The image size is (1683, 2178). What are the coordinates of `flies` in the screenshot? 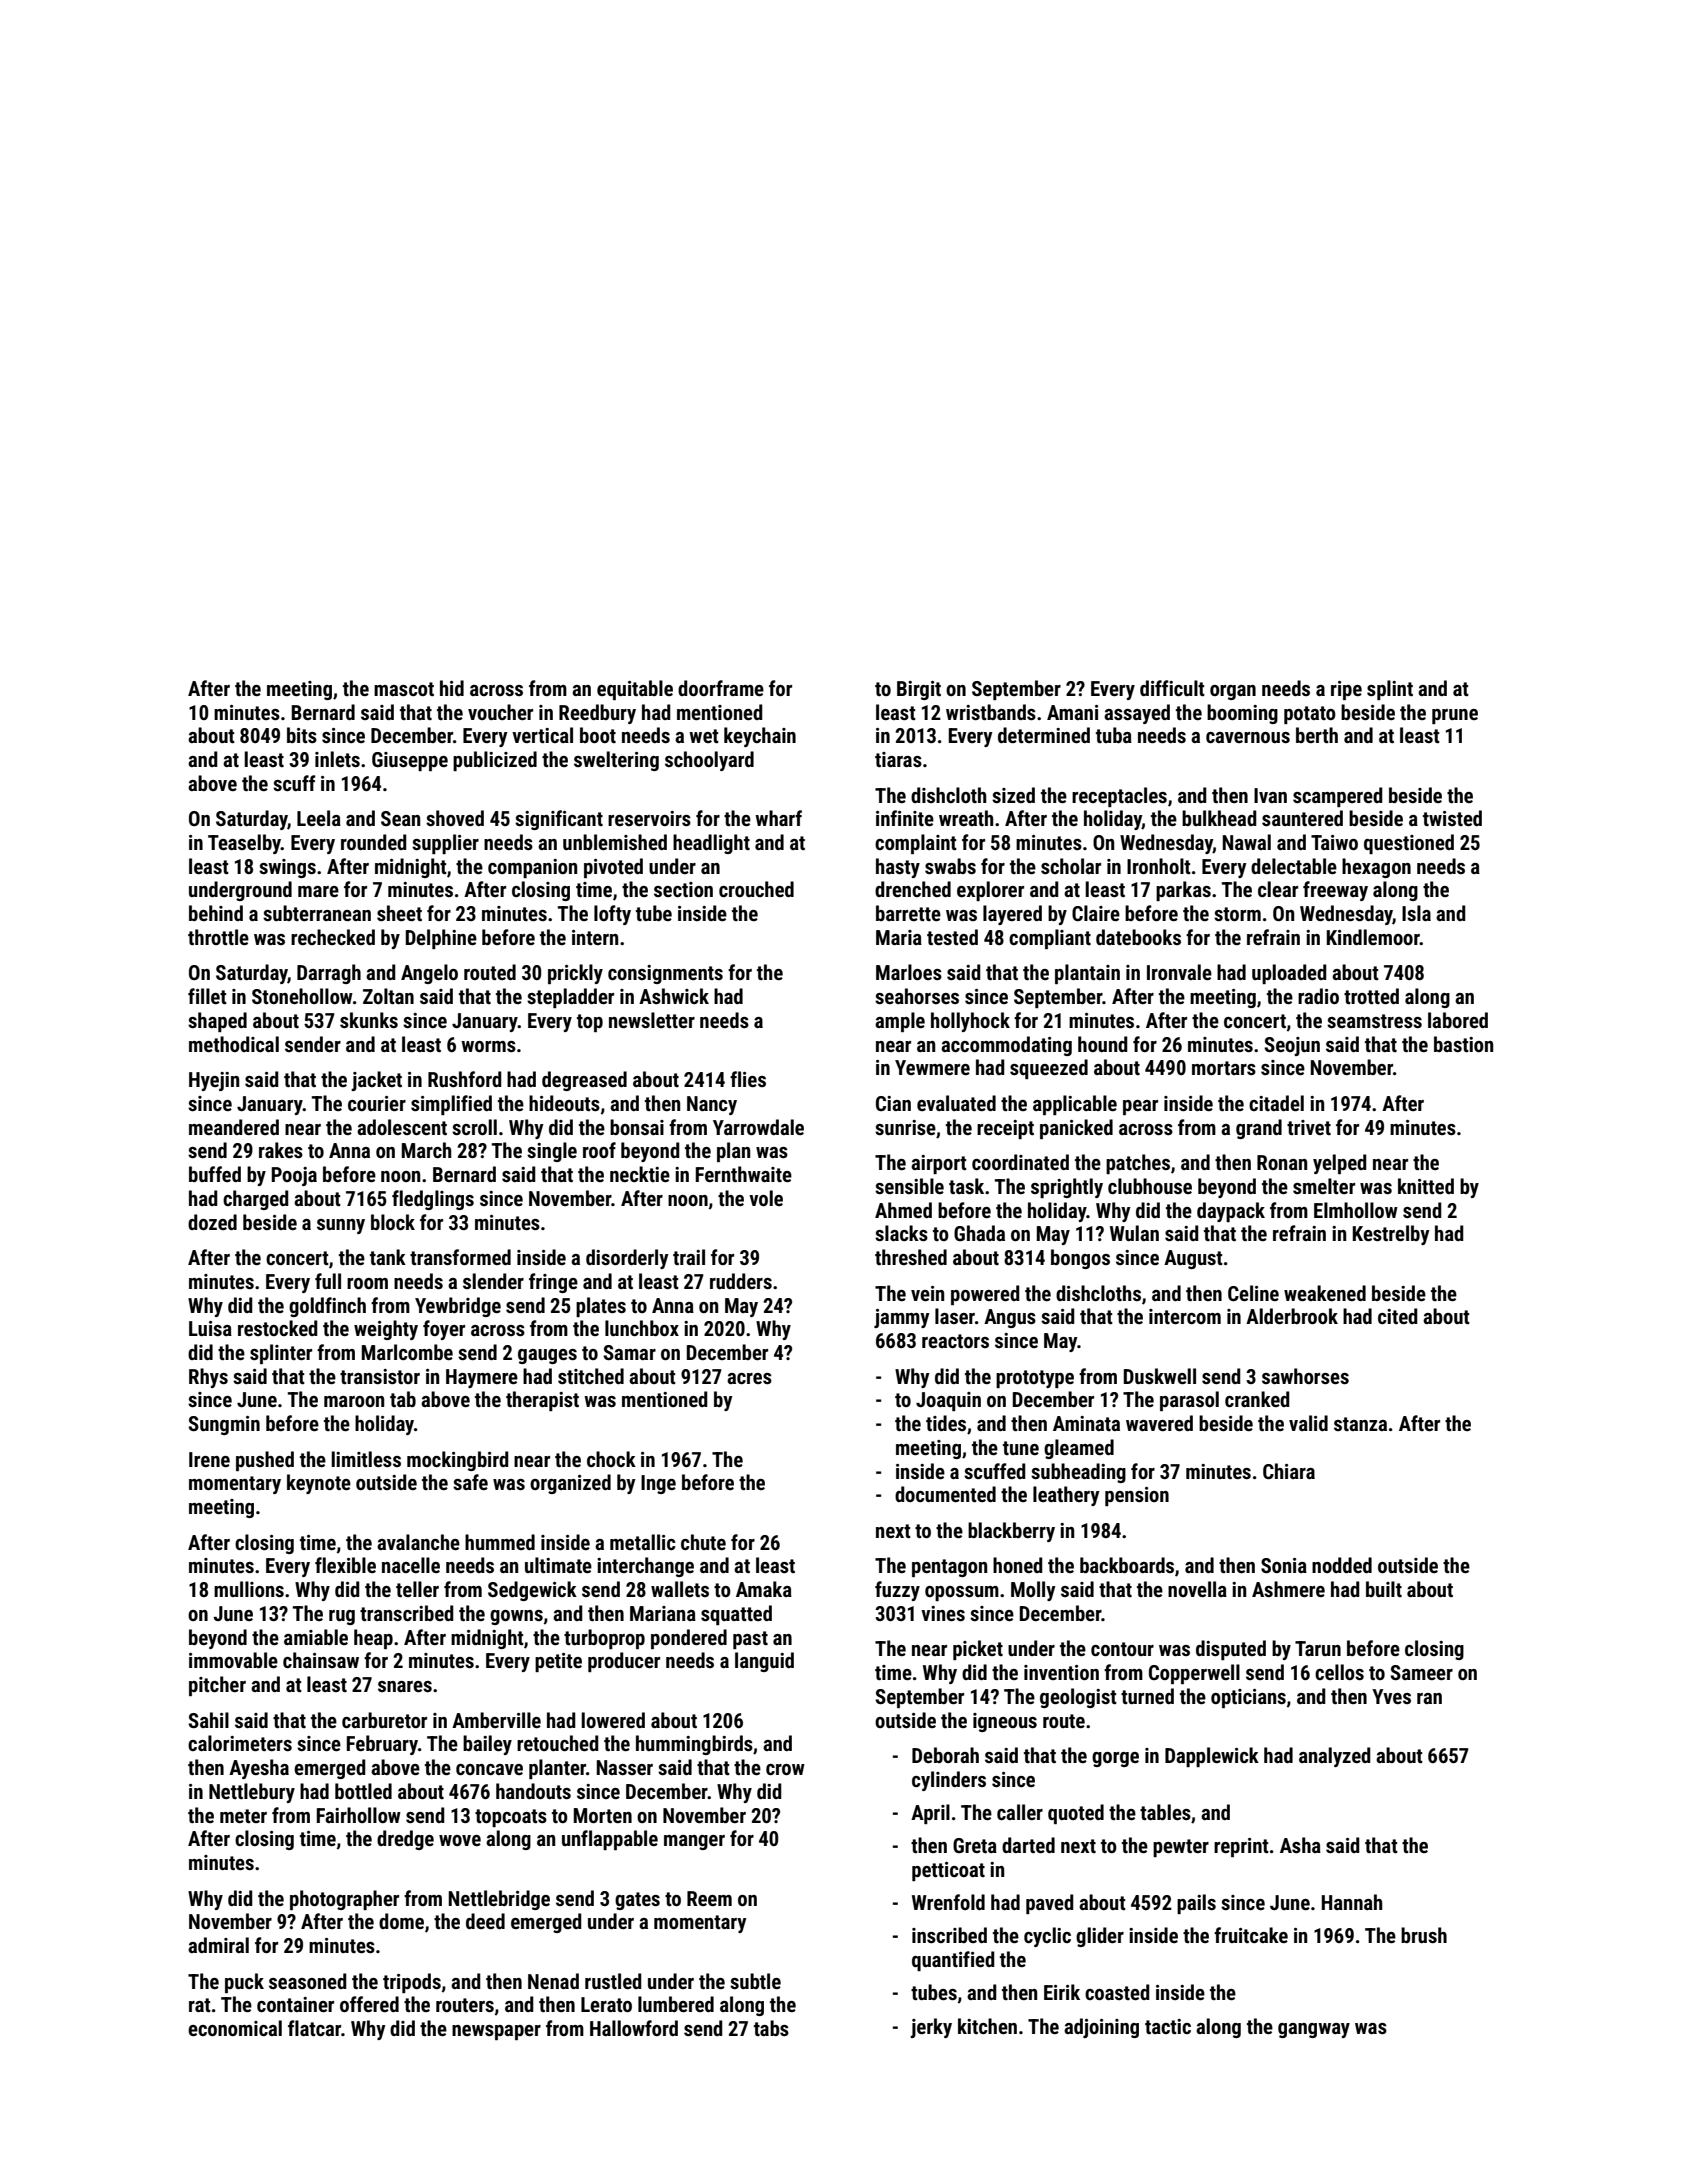 It's located at (748, 1079).
